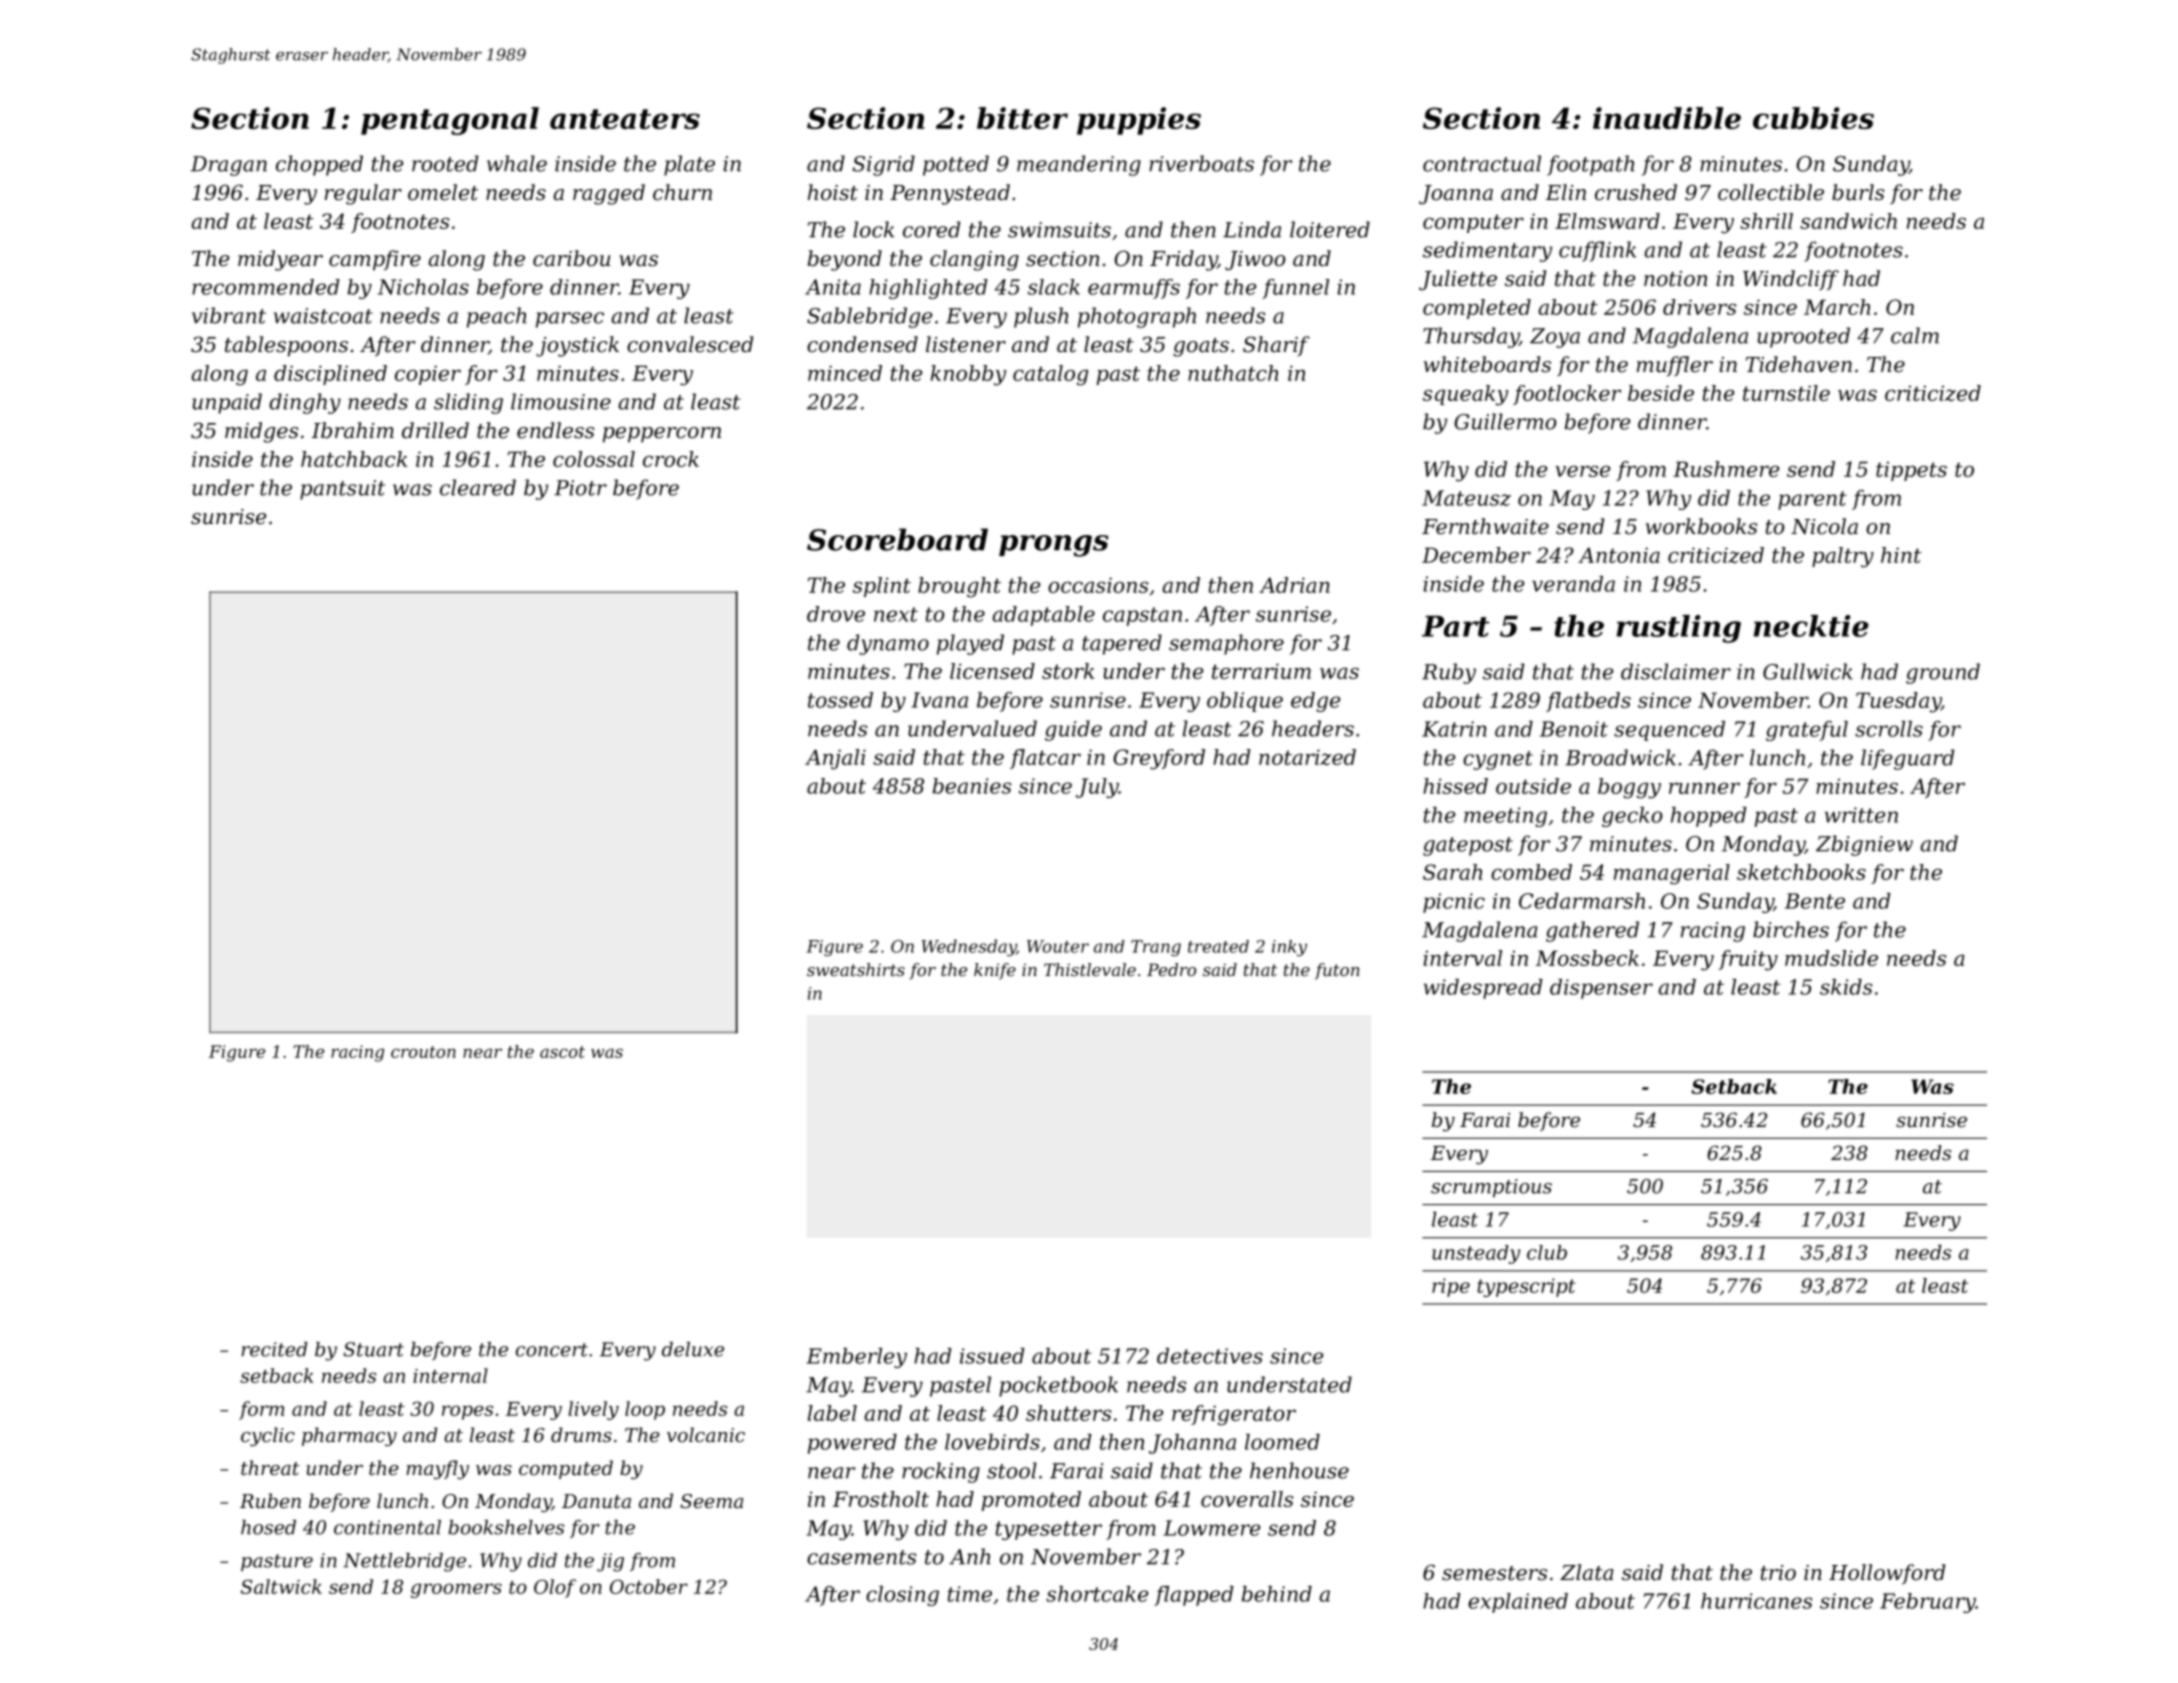  I want to click on pantsuit, so click(342, 490).
